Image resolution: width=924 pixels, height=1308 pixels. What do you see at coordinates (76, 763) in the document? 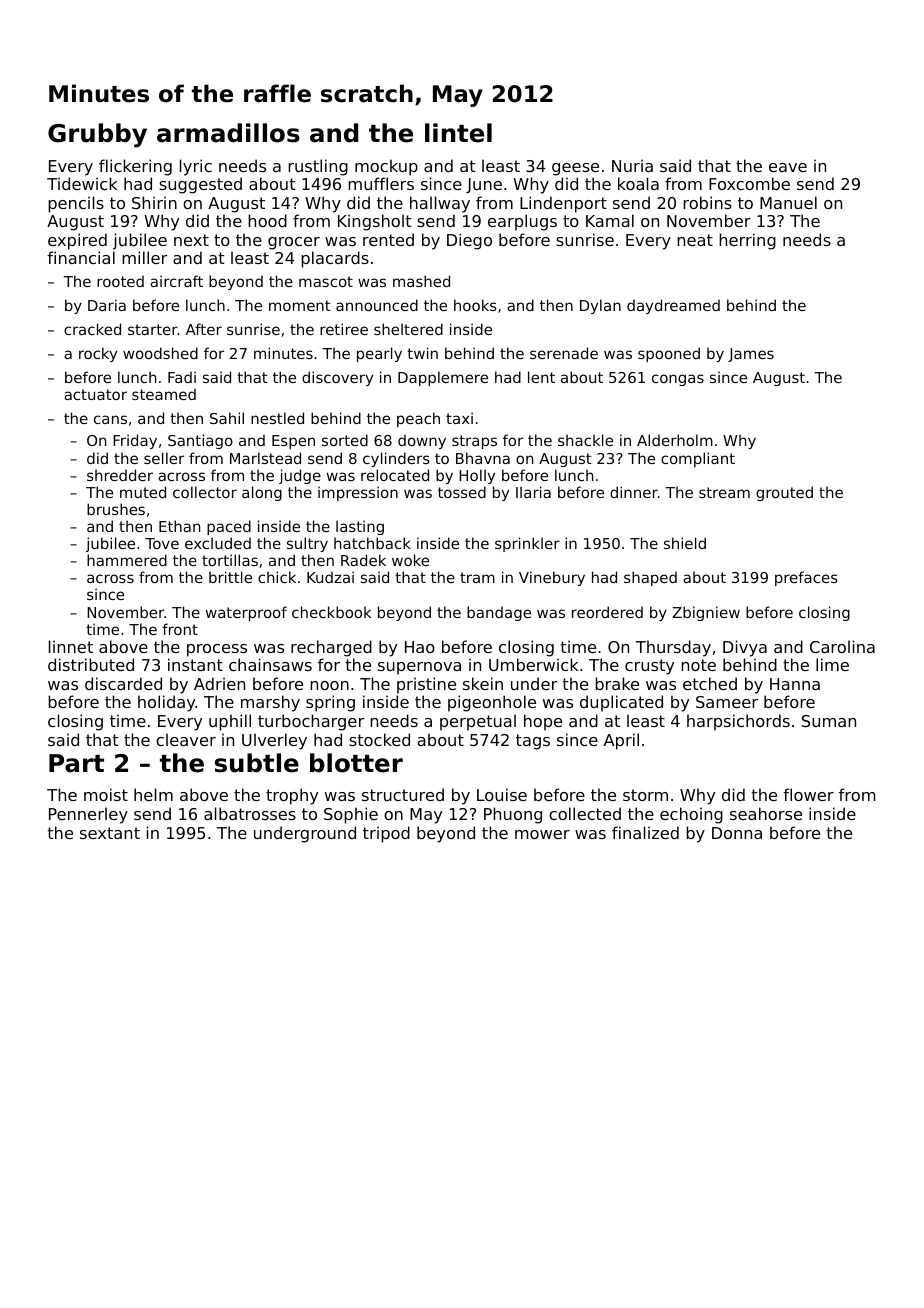
I see `Part` at bounding box center [76, 763].
